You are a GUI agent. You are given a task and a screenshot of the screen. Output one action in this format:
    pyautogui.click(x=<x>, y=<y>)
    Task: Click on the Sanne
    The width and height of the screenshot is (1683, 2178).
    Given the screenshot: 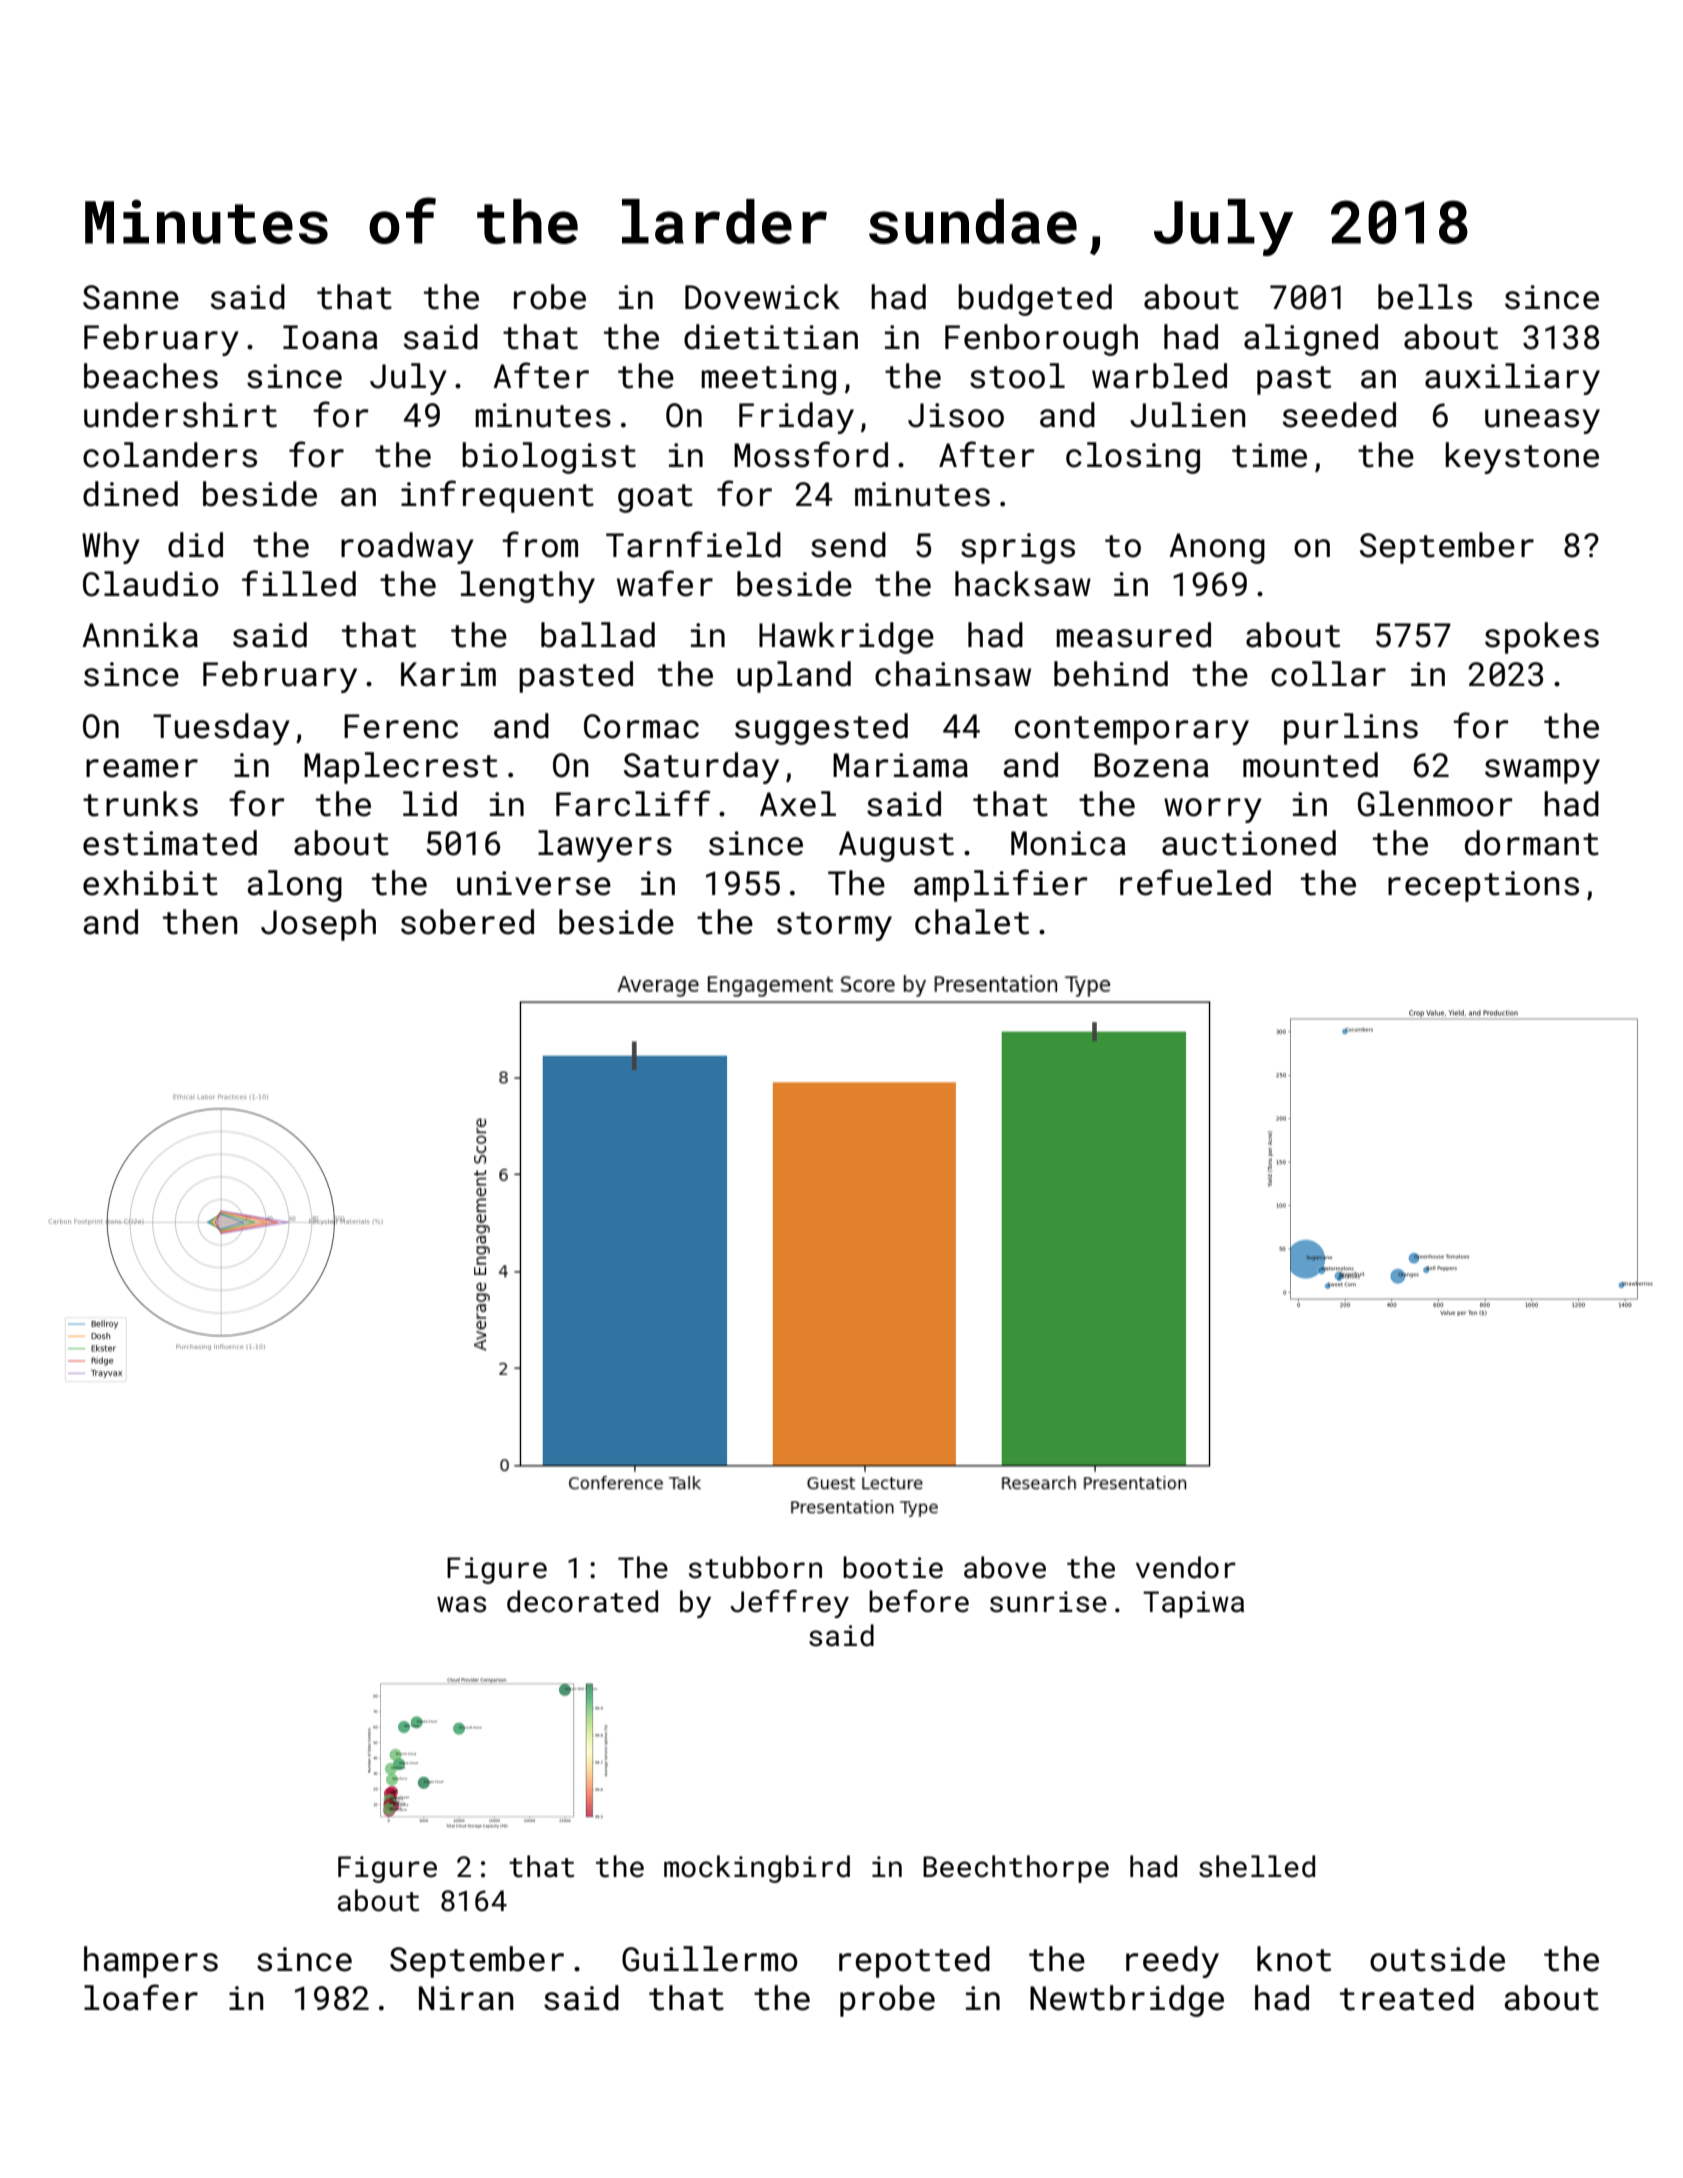 What is the action you would take?
    pyautogui.click(x=131, y=297)
